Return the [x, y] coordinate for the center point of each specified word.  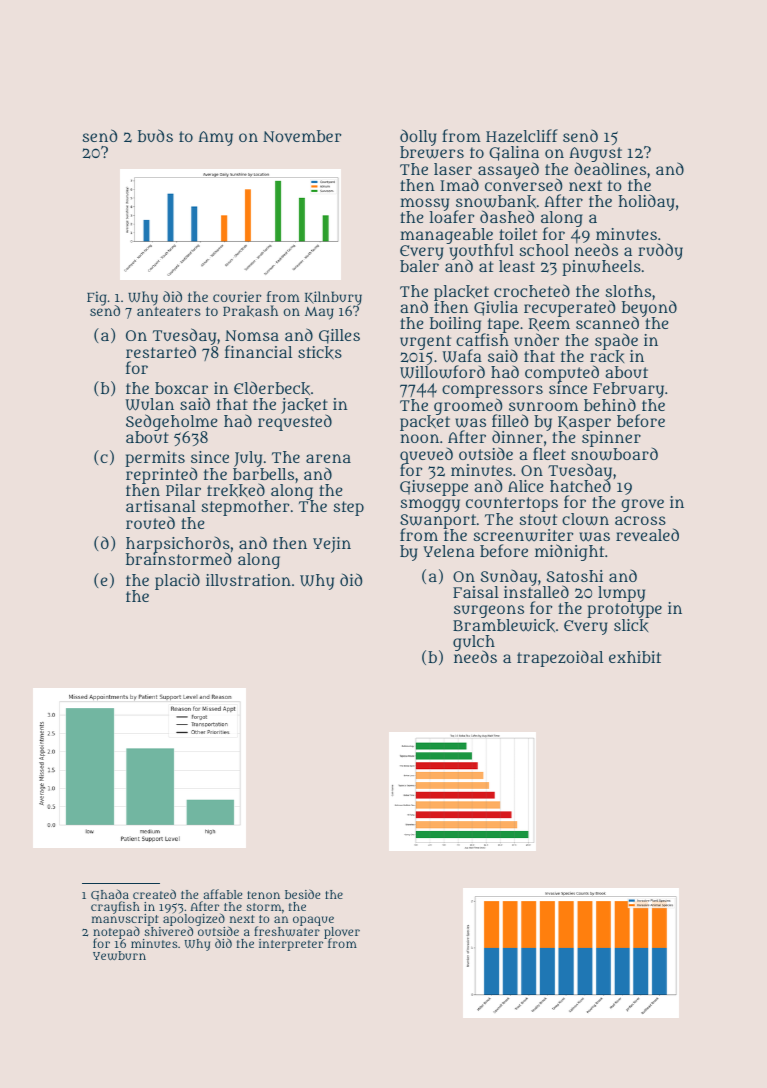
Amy [215, 138]
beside [302, 894]
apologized [194, 920]
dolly [418, 138]
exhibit [635, 657]
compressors [492, 392]
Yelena [449, 551]
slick [631, 625]
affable [222, 894]
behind [610, 404]
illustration [248, 580]
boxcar [181, 388]
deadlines [610, 169]
